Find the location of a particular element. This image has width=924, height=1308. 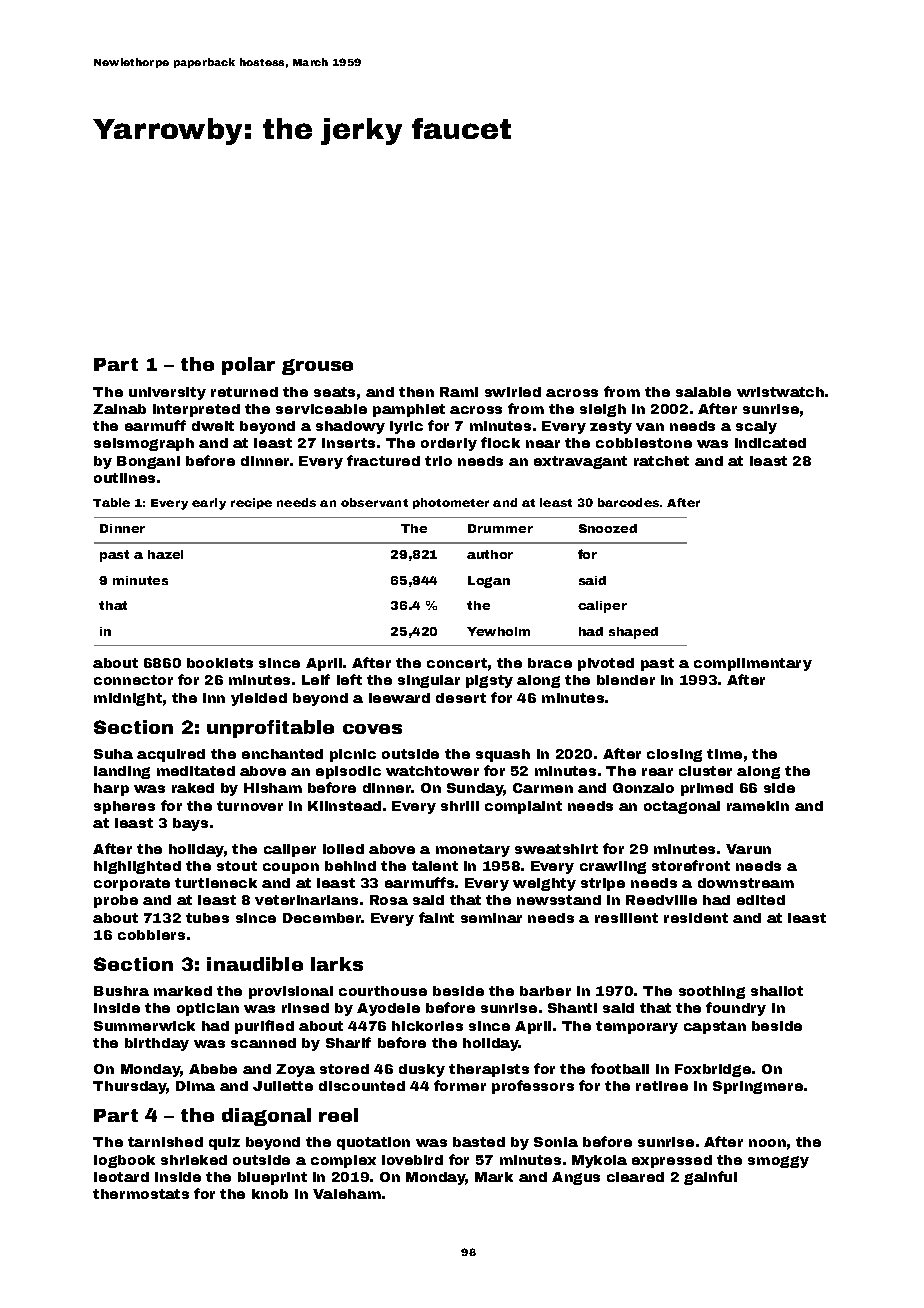

Sunday is located at coordinates (475, 789).
